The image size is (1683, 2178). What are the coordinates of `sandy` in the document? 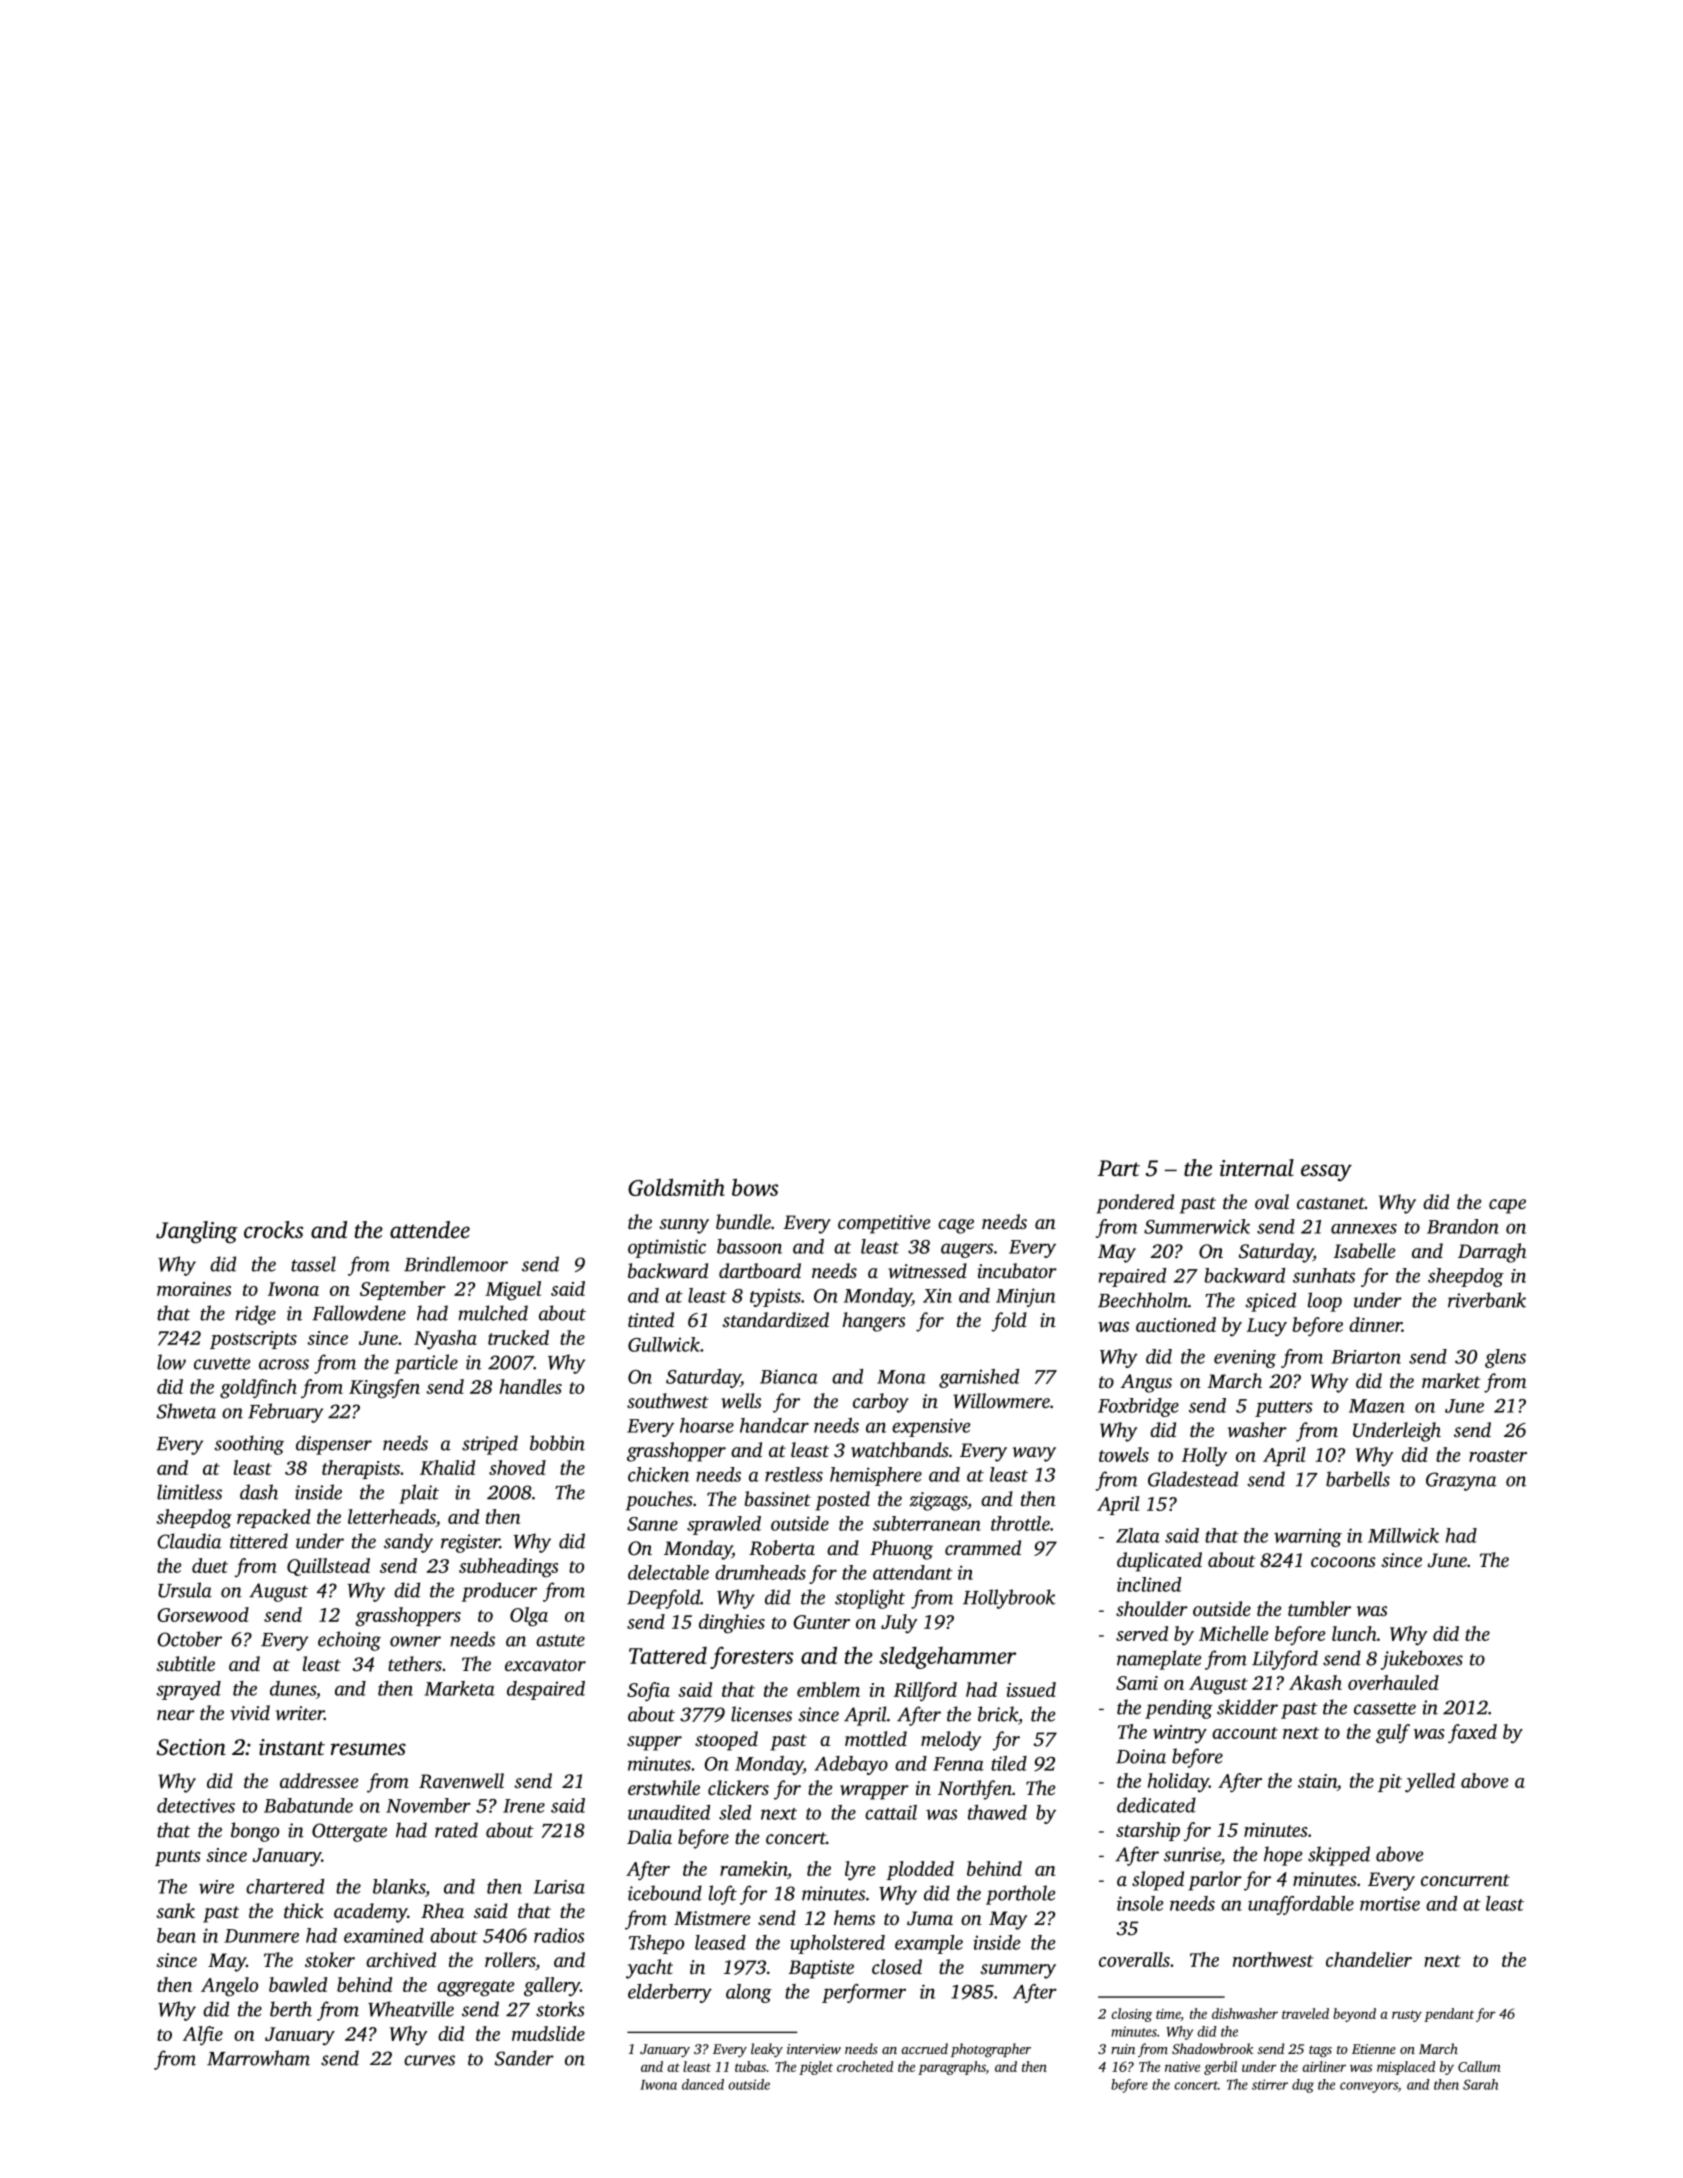 It's located at (408, 1543).
